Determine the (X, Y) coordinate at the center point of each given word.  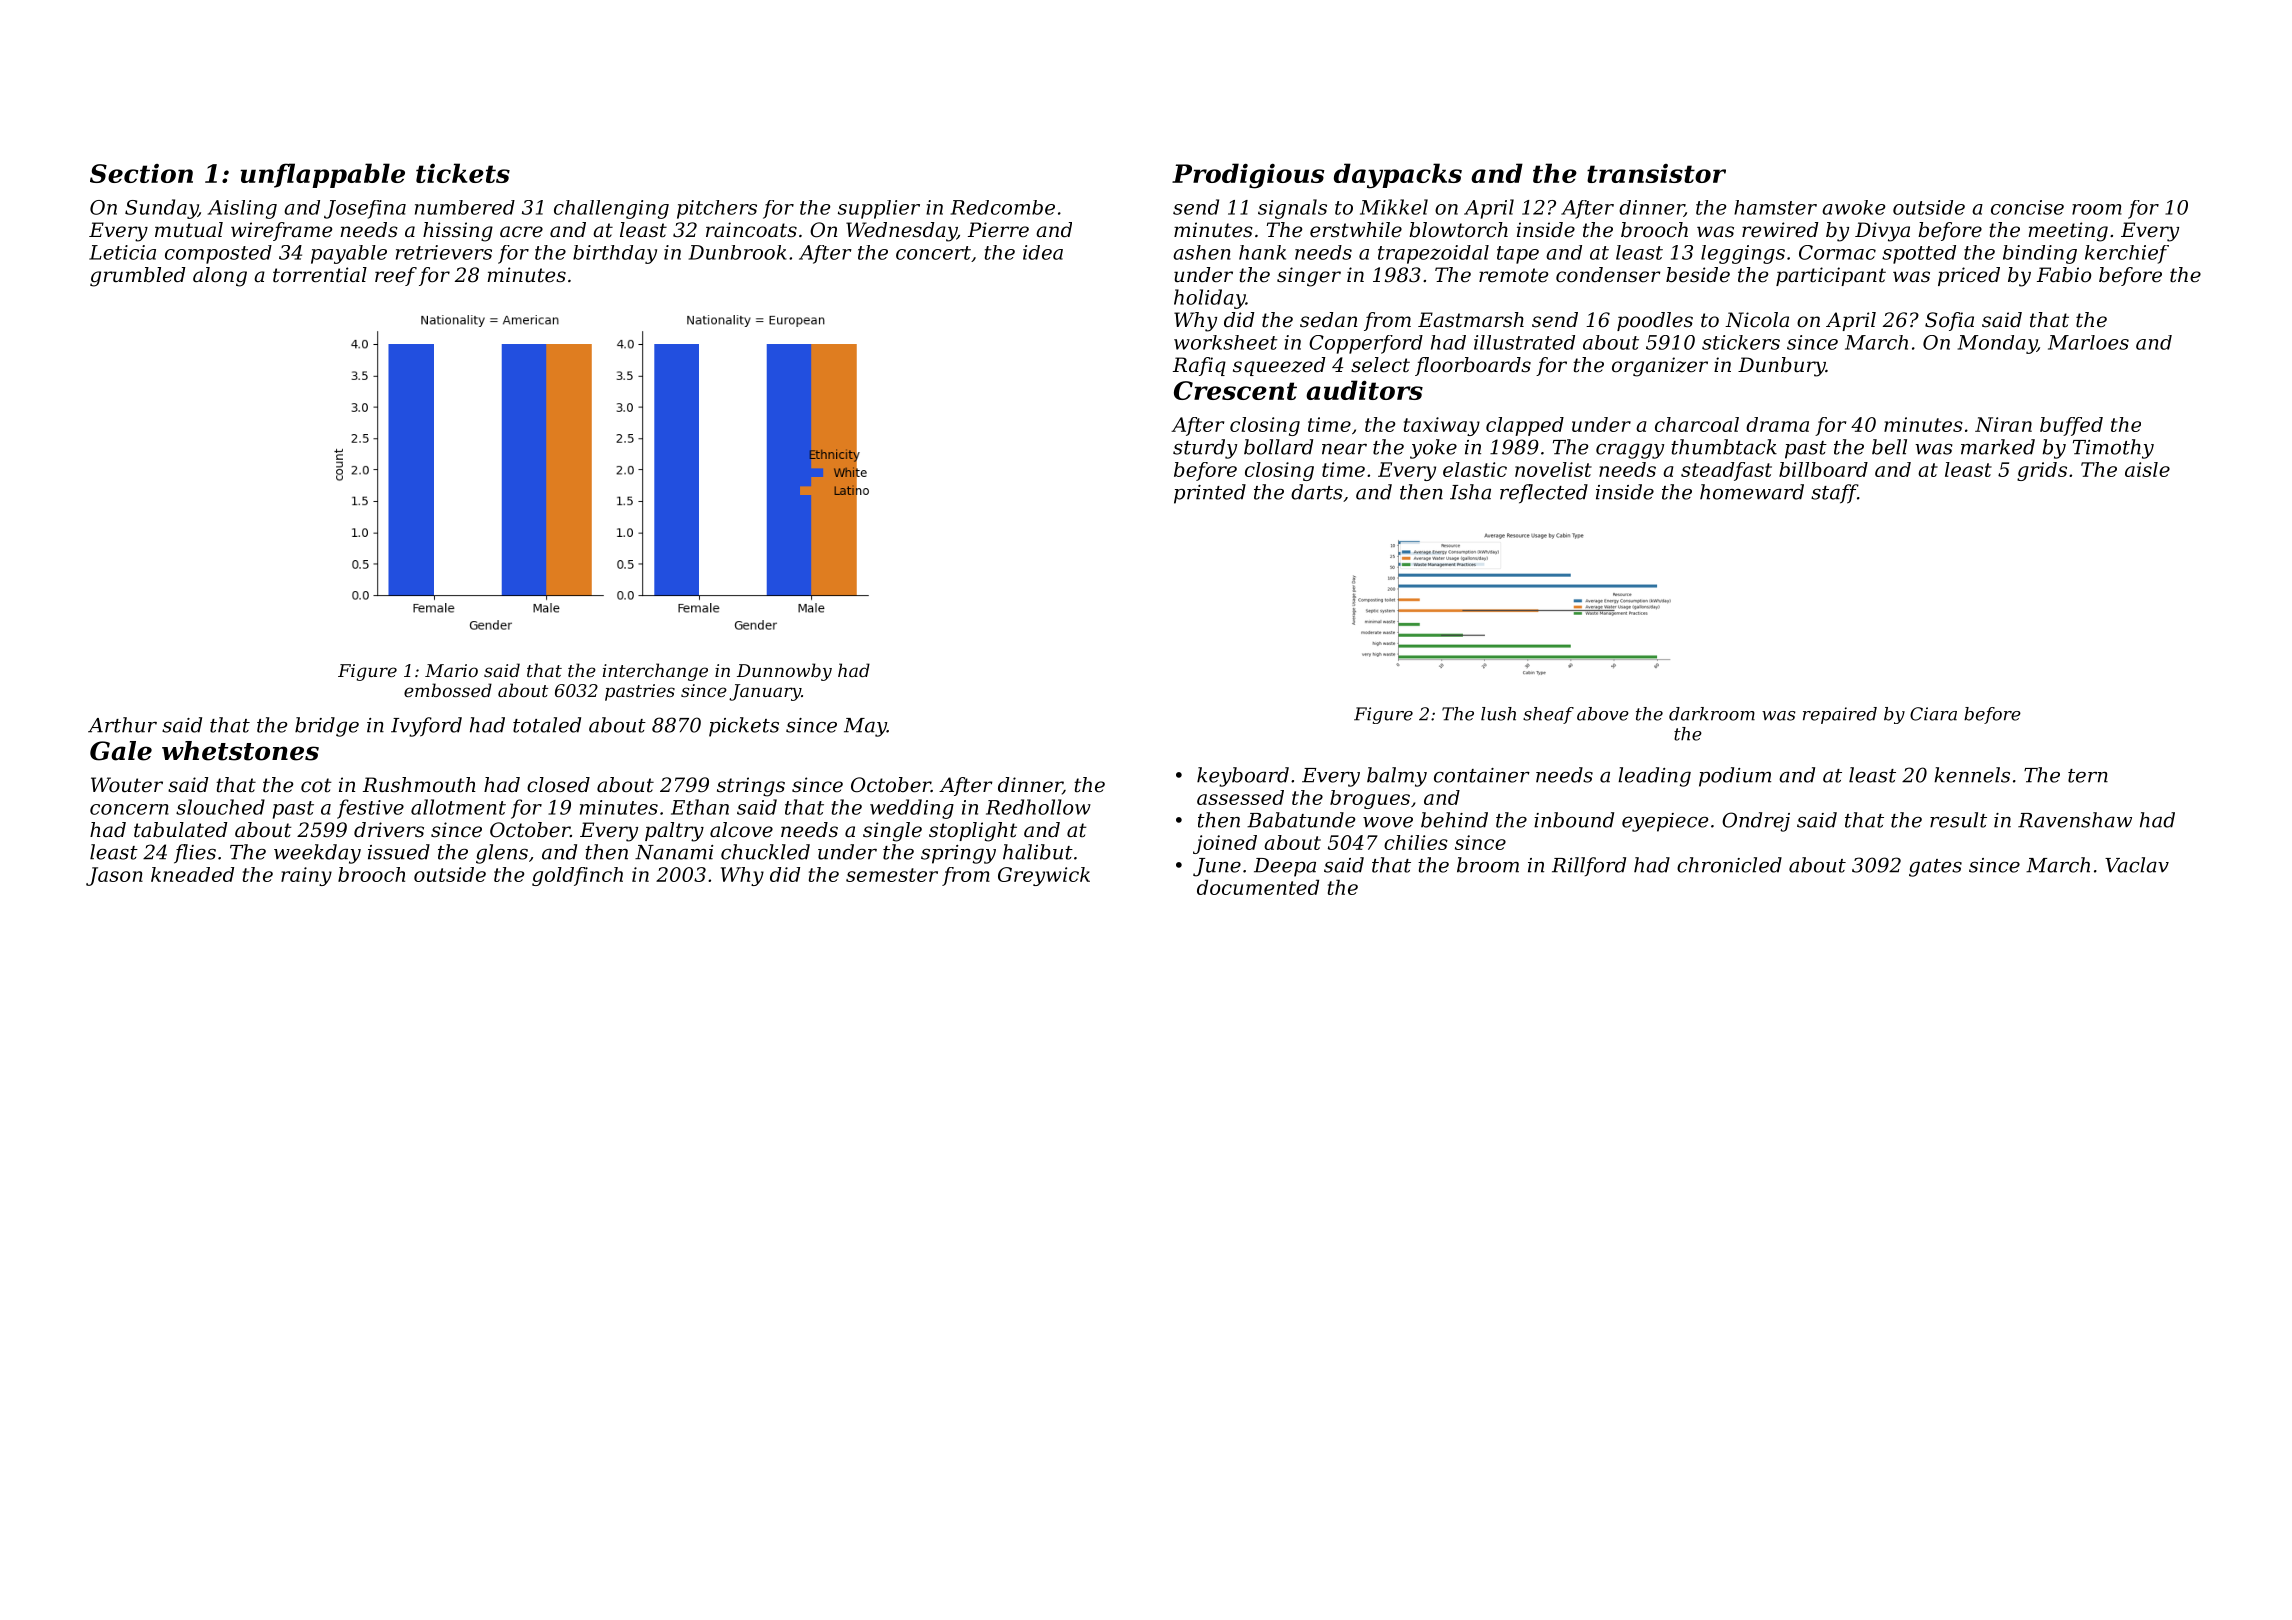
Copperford (1366, 344)
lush (1498, 714)
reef (396, 276)
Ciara (1933, 714)
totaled (547, 725)
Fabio (2064, 275)
